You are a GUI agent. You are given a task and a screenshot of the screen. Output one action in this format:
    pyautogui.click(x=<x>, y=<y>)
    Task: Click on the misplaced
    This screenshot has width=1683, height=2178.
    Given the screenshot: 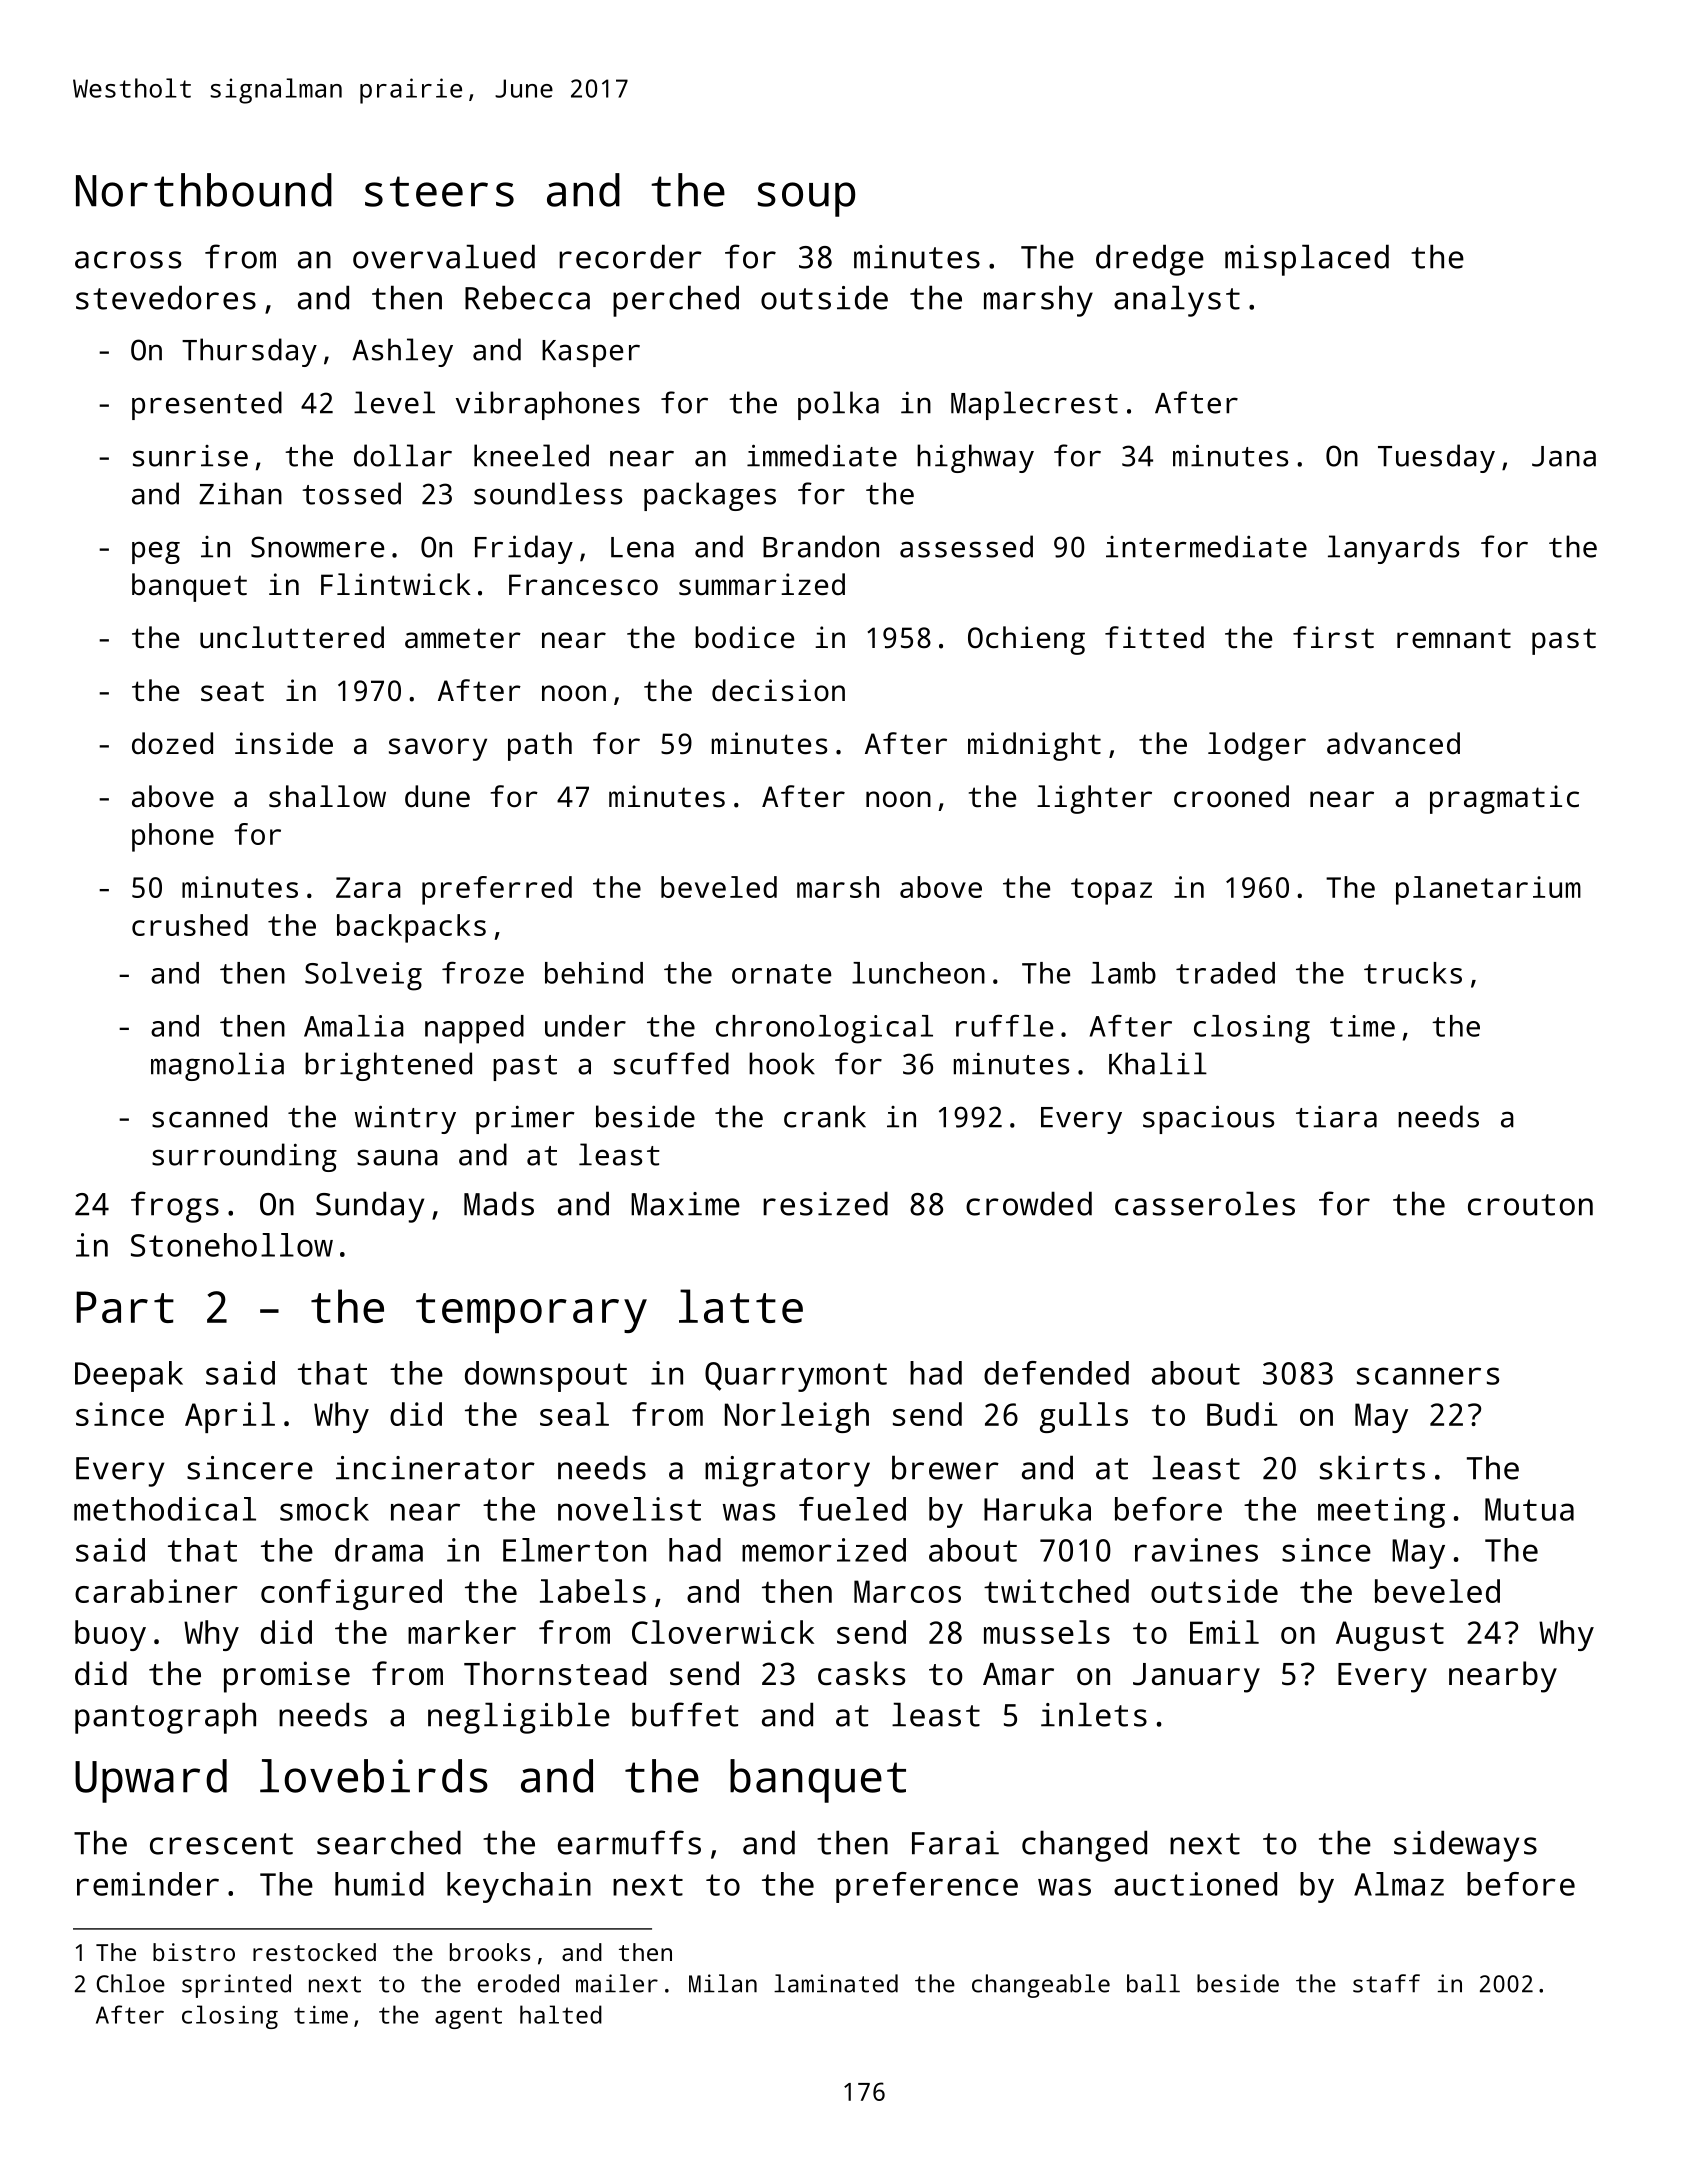 What is the action you would take?
    pyautogui.click(x=1307, y=260)
